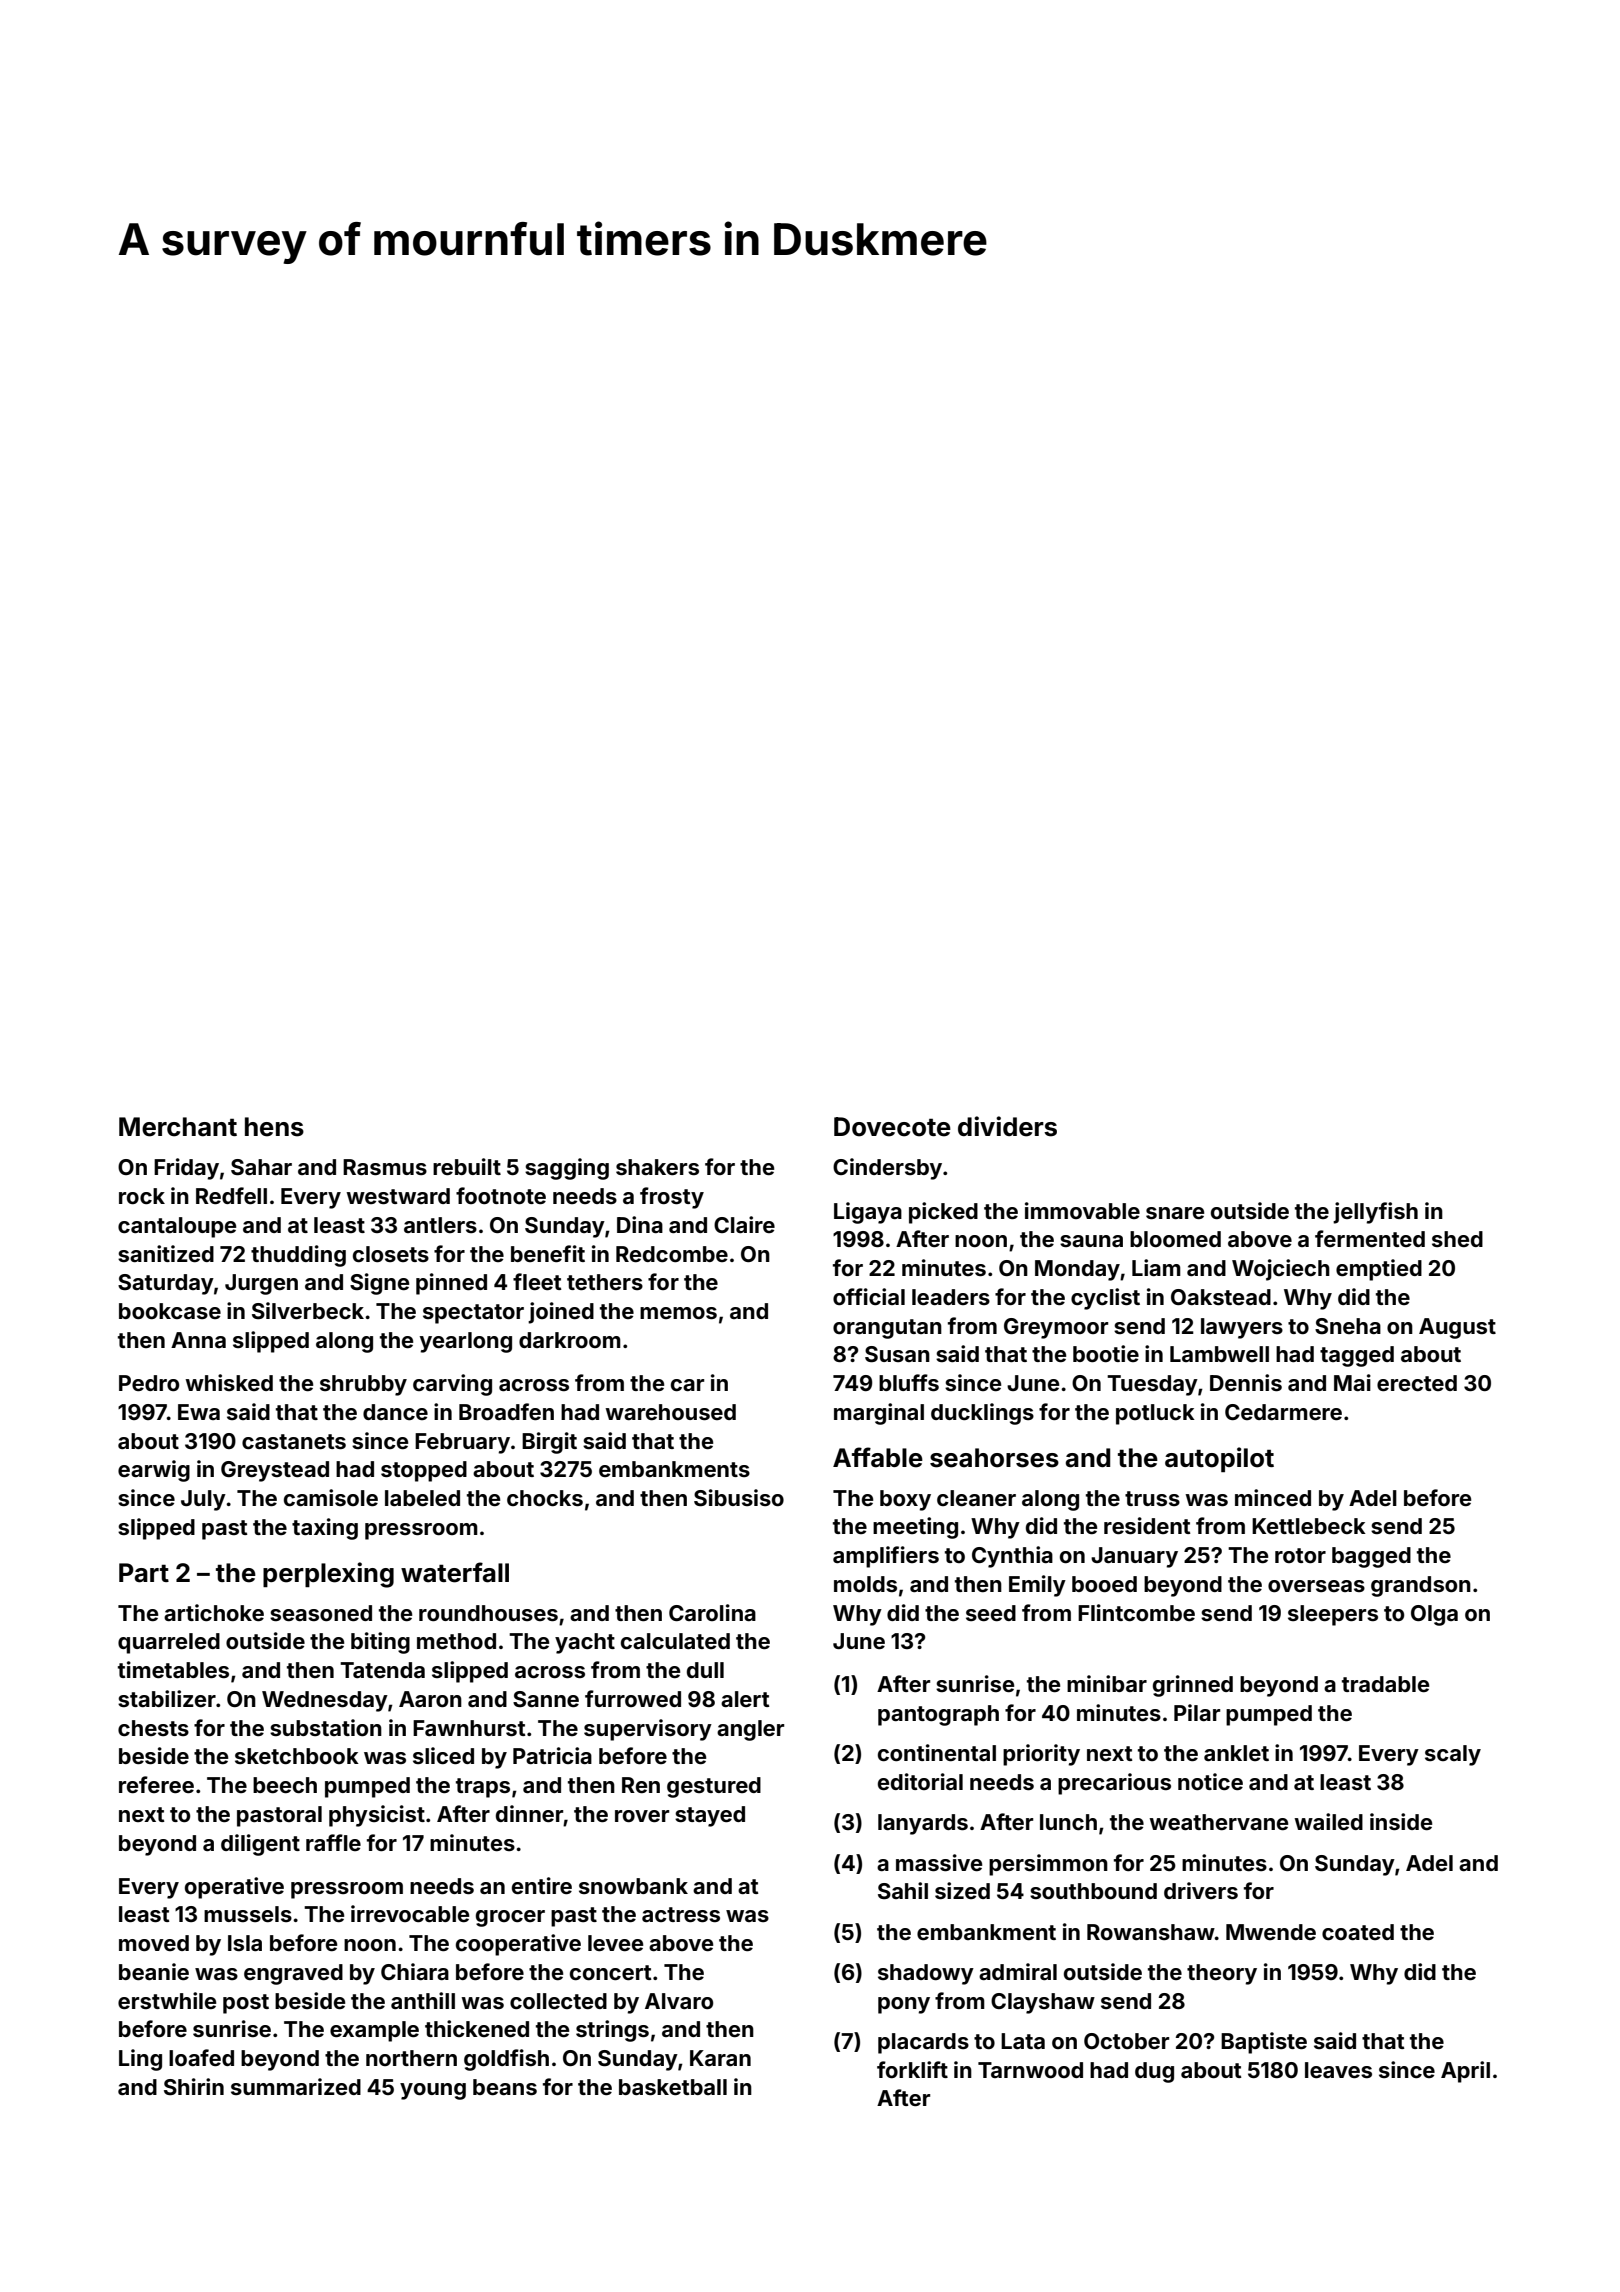 The image size is (1620, 2292). Describe the element at coordinates (1401, 1821) in the document. I see `inside` at that location.
